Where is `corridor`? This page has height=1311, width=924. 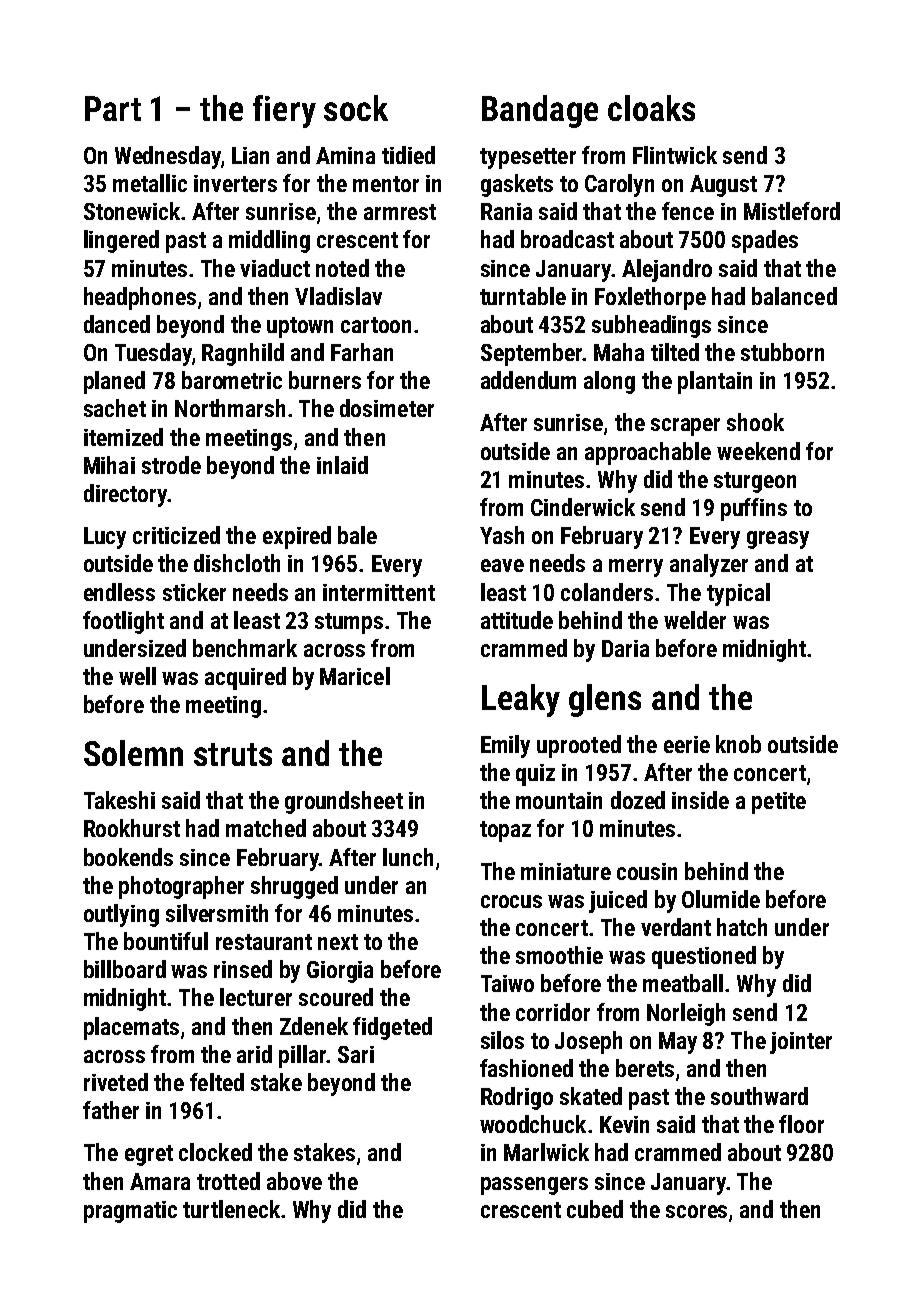
corridor is located at coordinates (553, 1012).
